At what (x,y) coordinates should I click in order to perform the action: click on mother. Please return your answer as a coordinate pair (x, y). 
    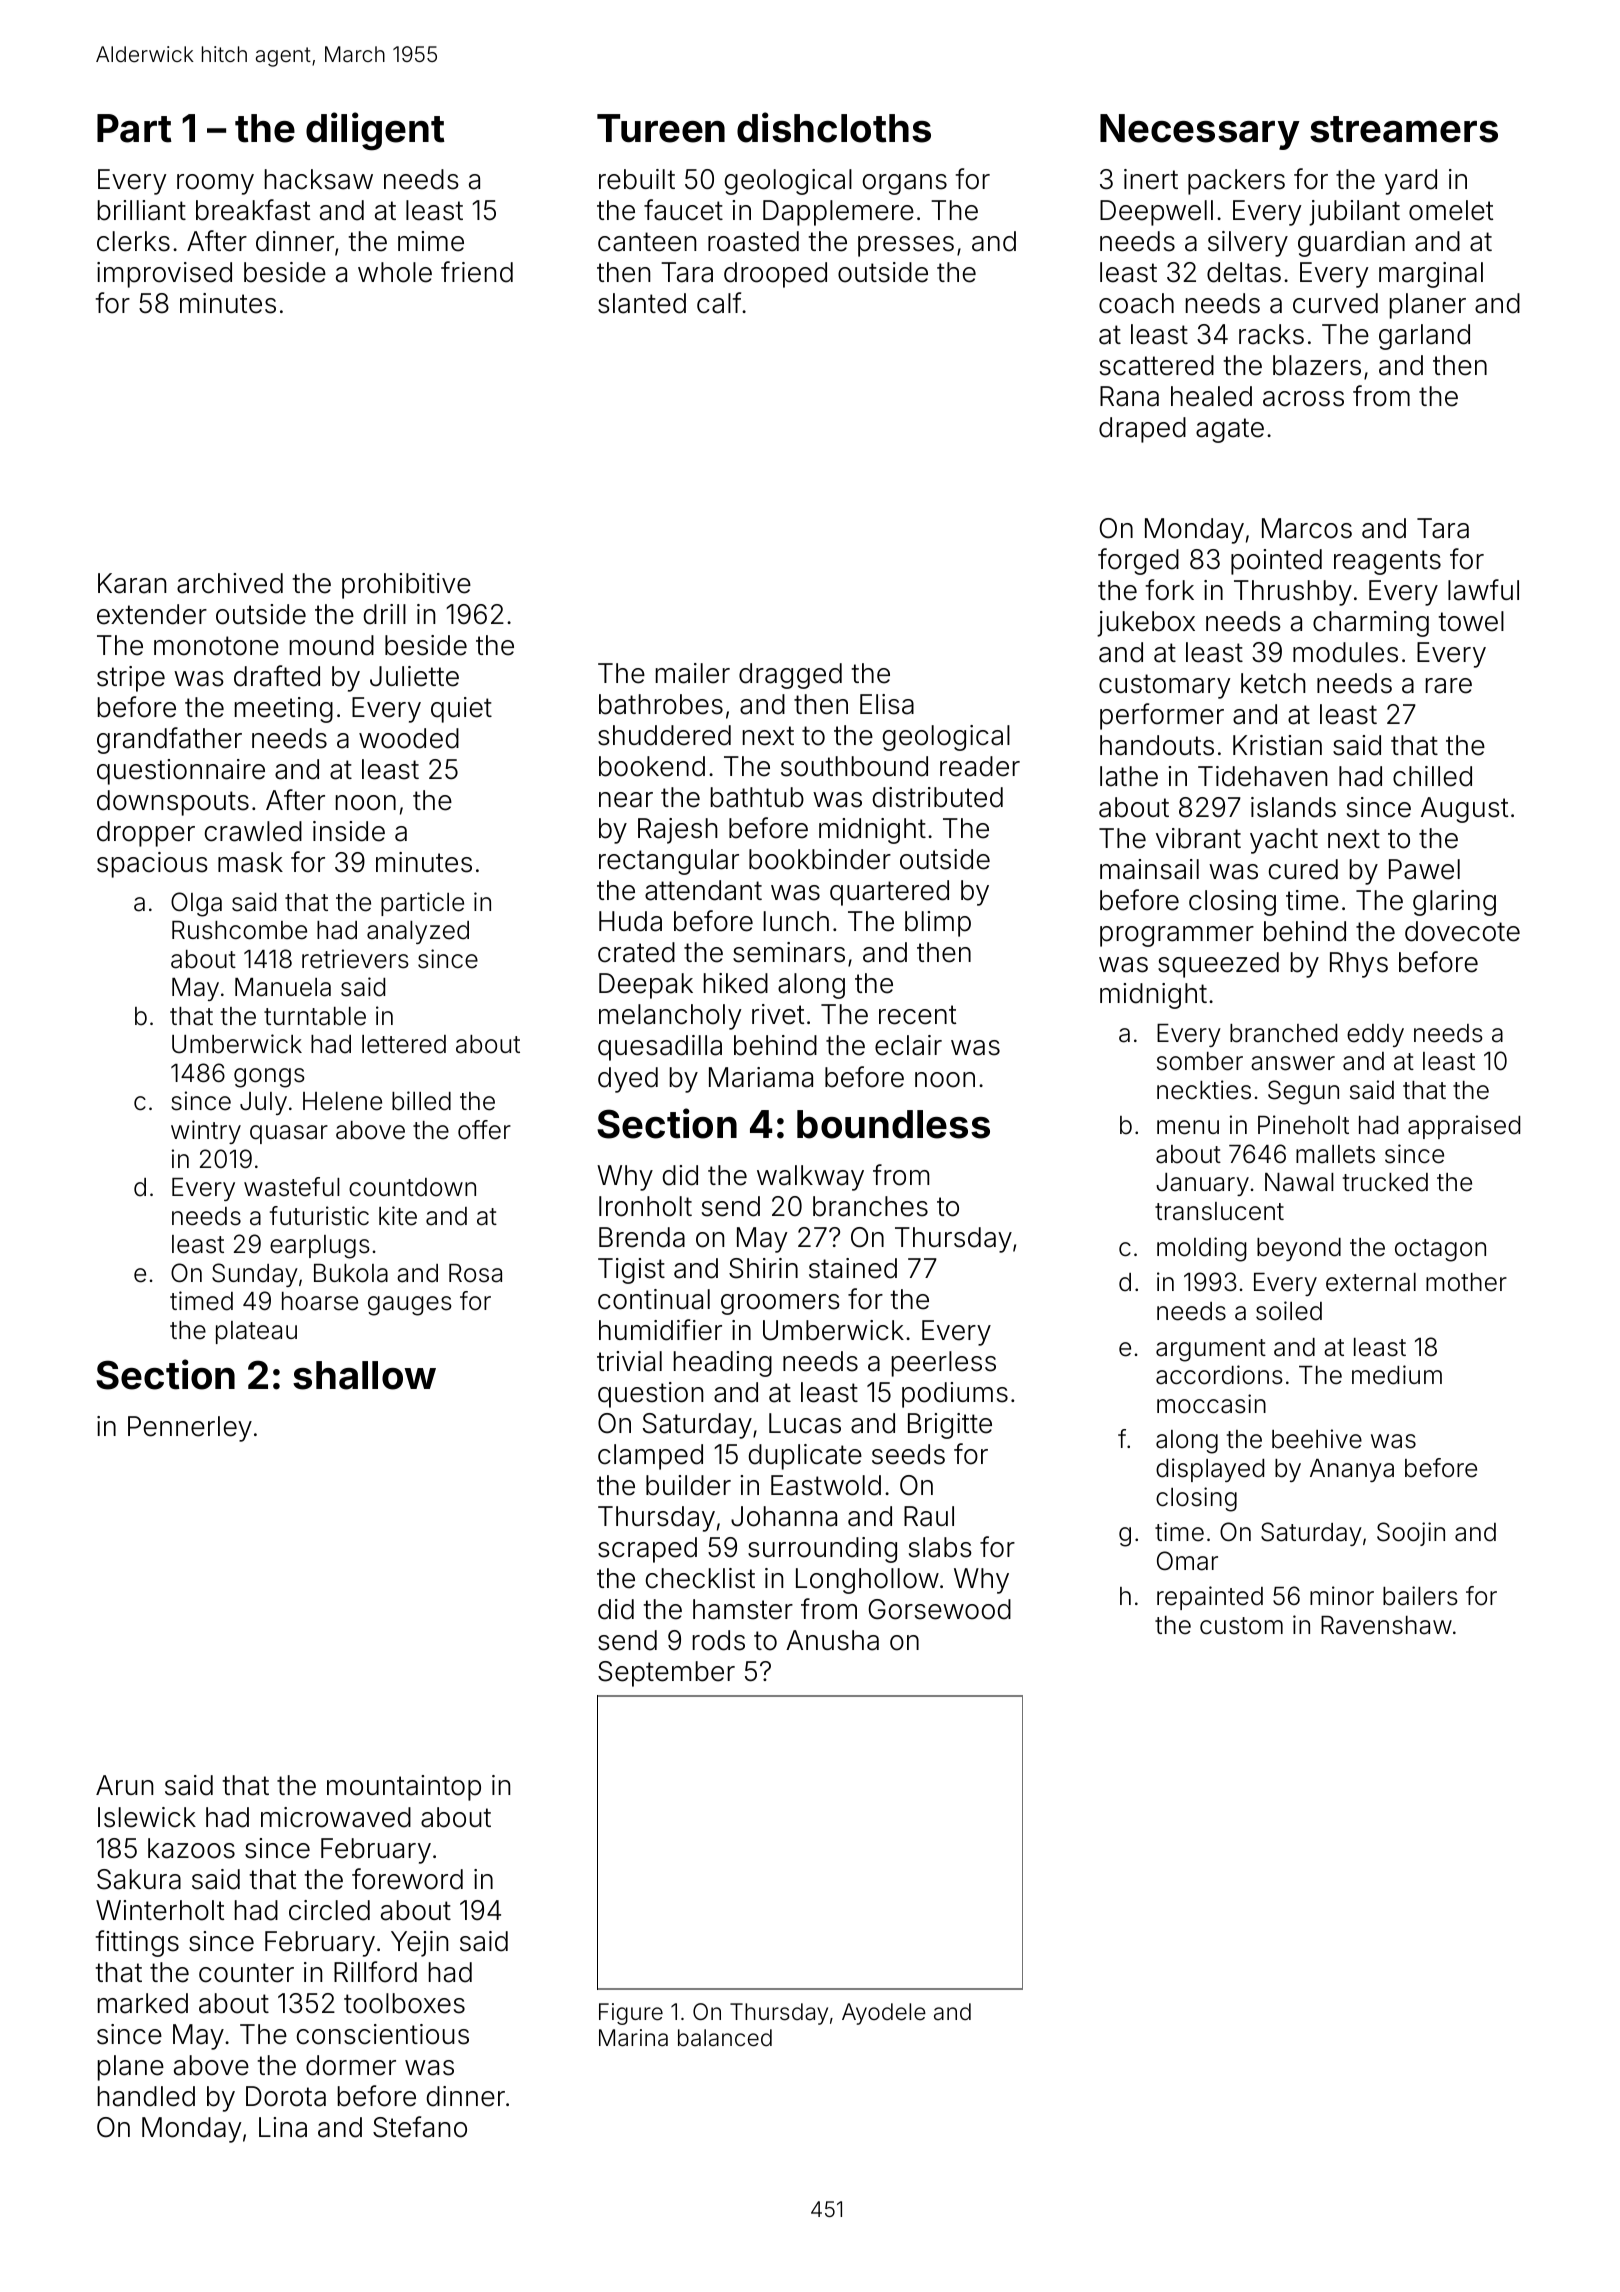
    Looking at the image, I should click on (1466, 1282).
